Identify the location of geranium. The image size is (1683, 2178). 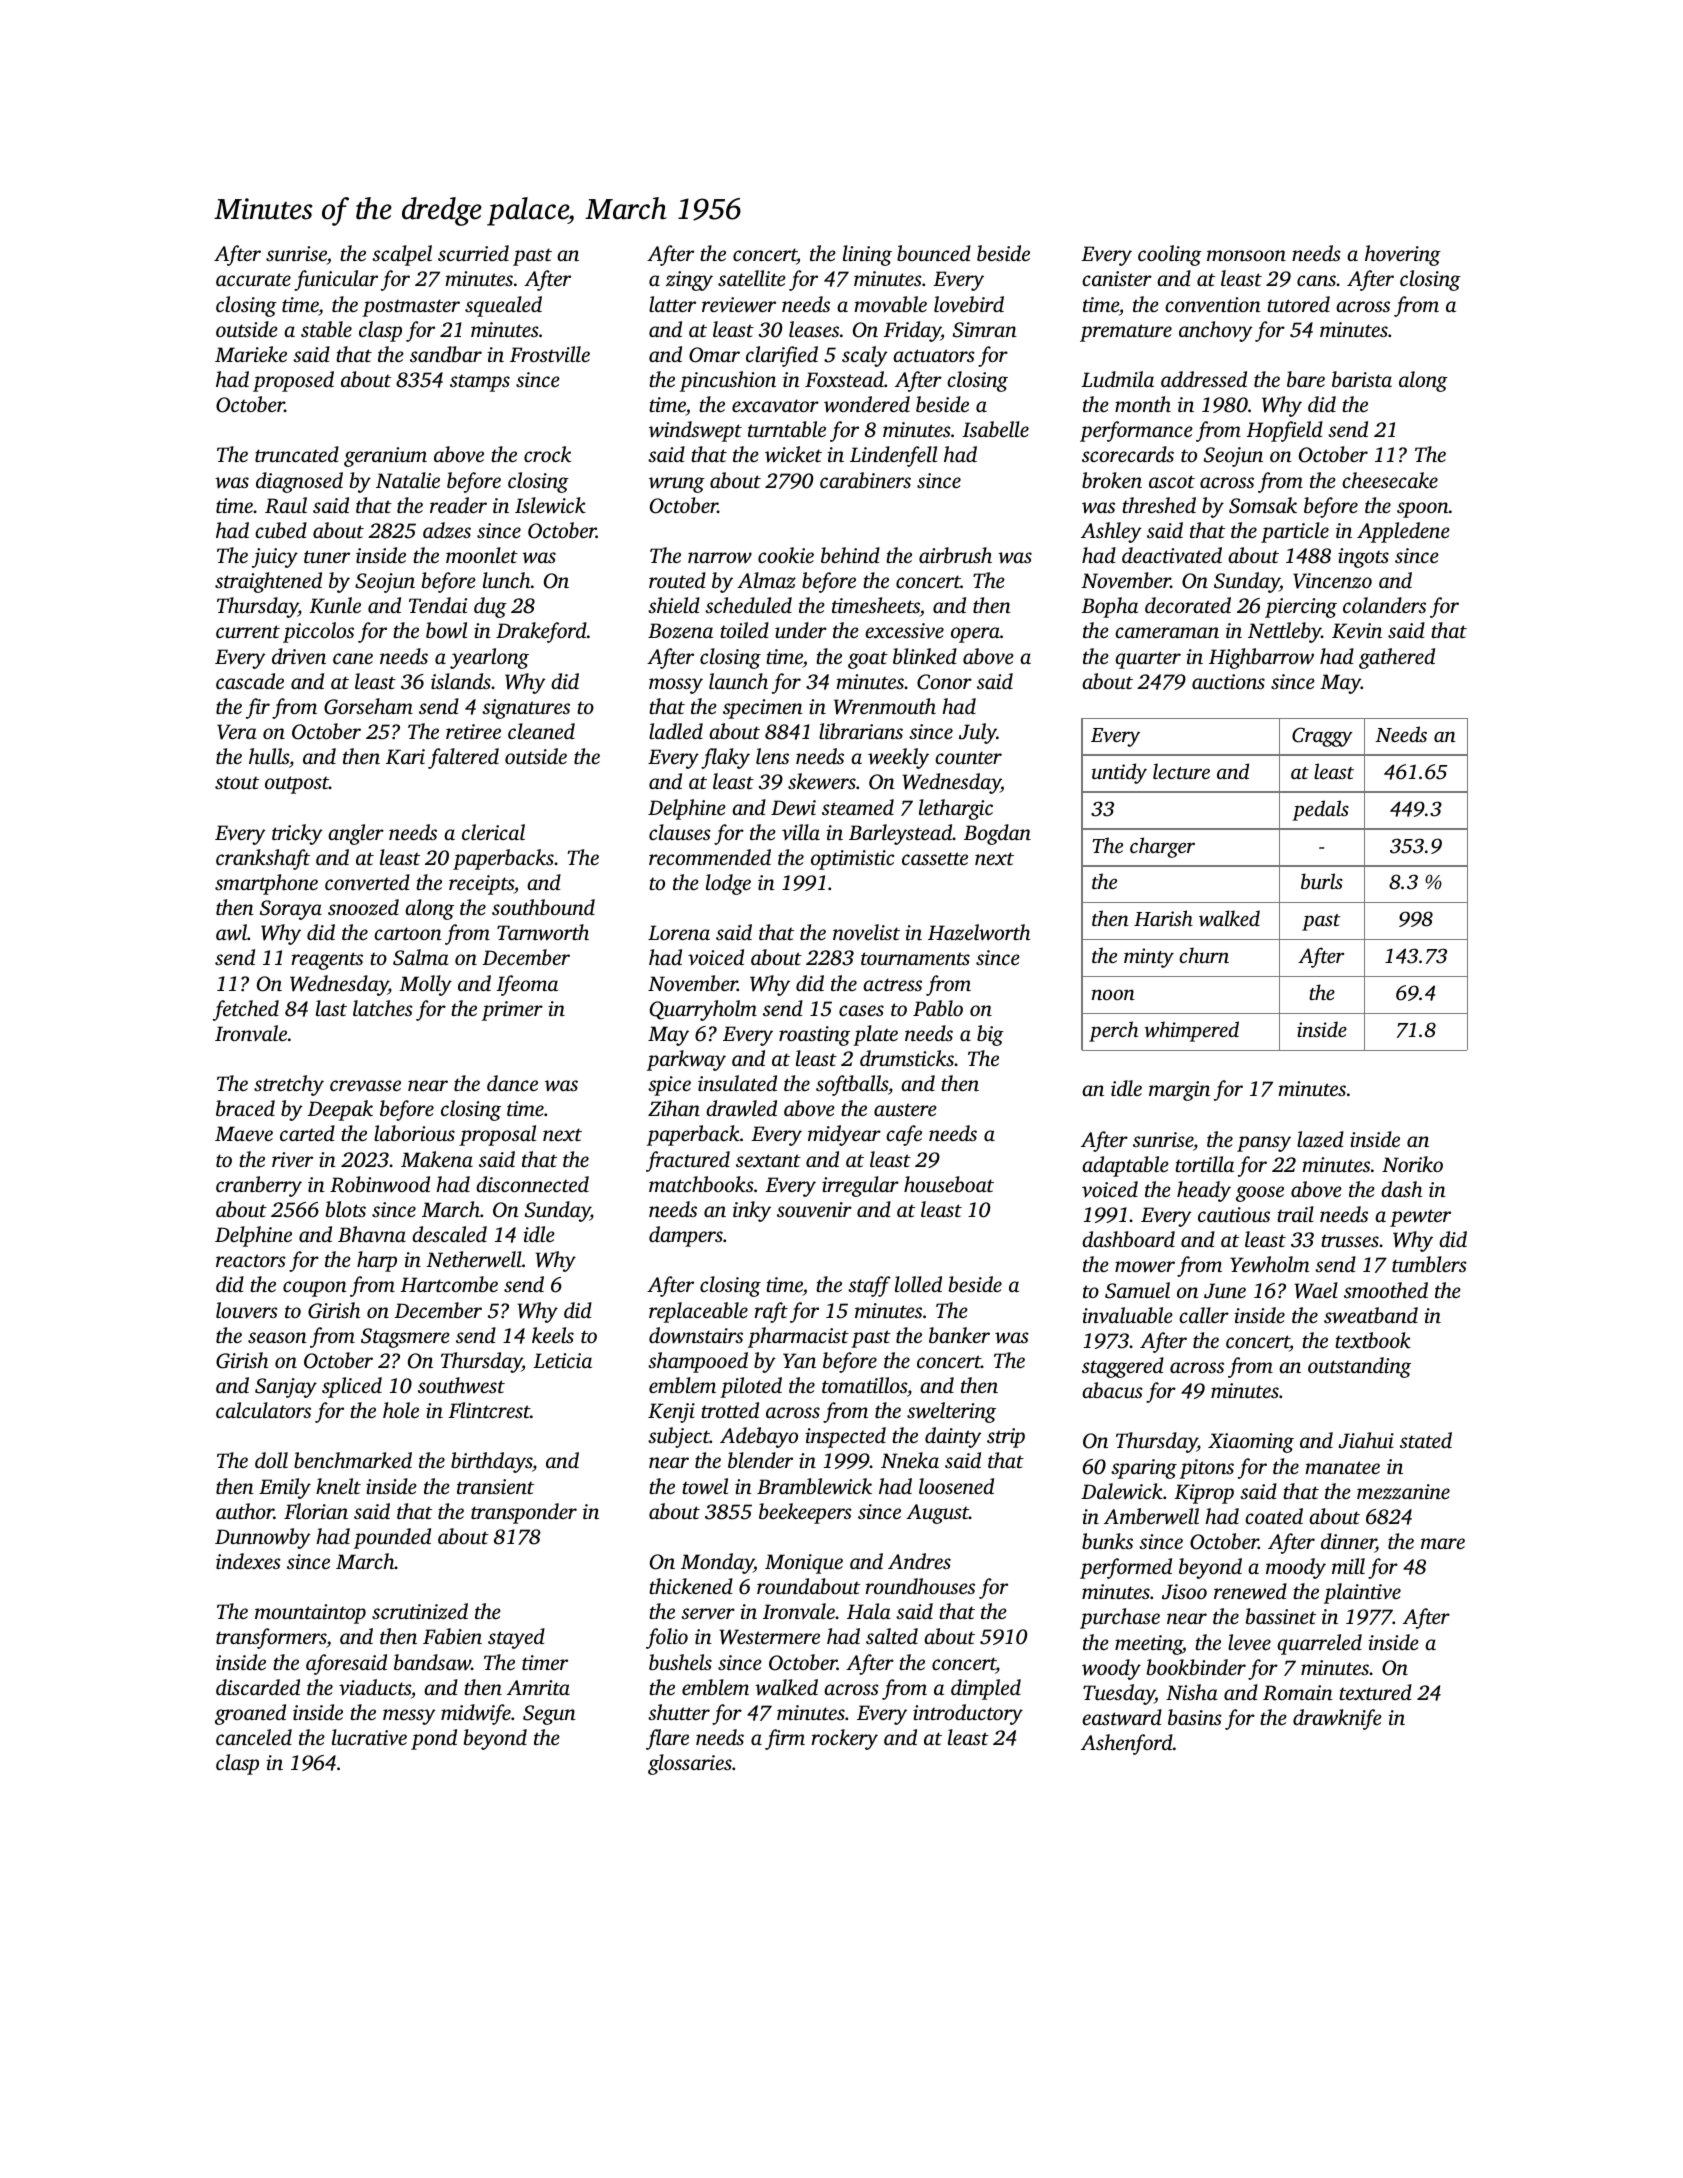
(385, 457).
